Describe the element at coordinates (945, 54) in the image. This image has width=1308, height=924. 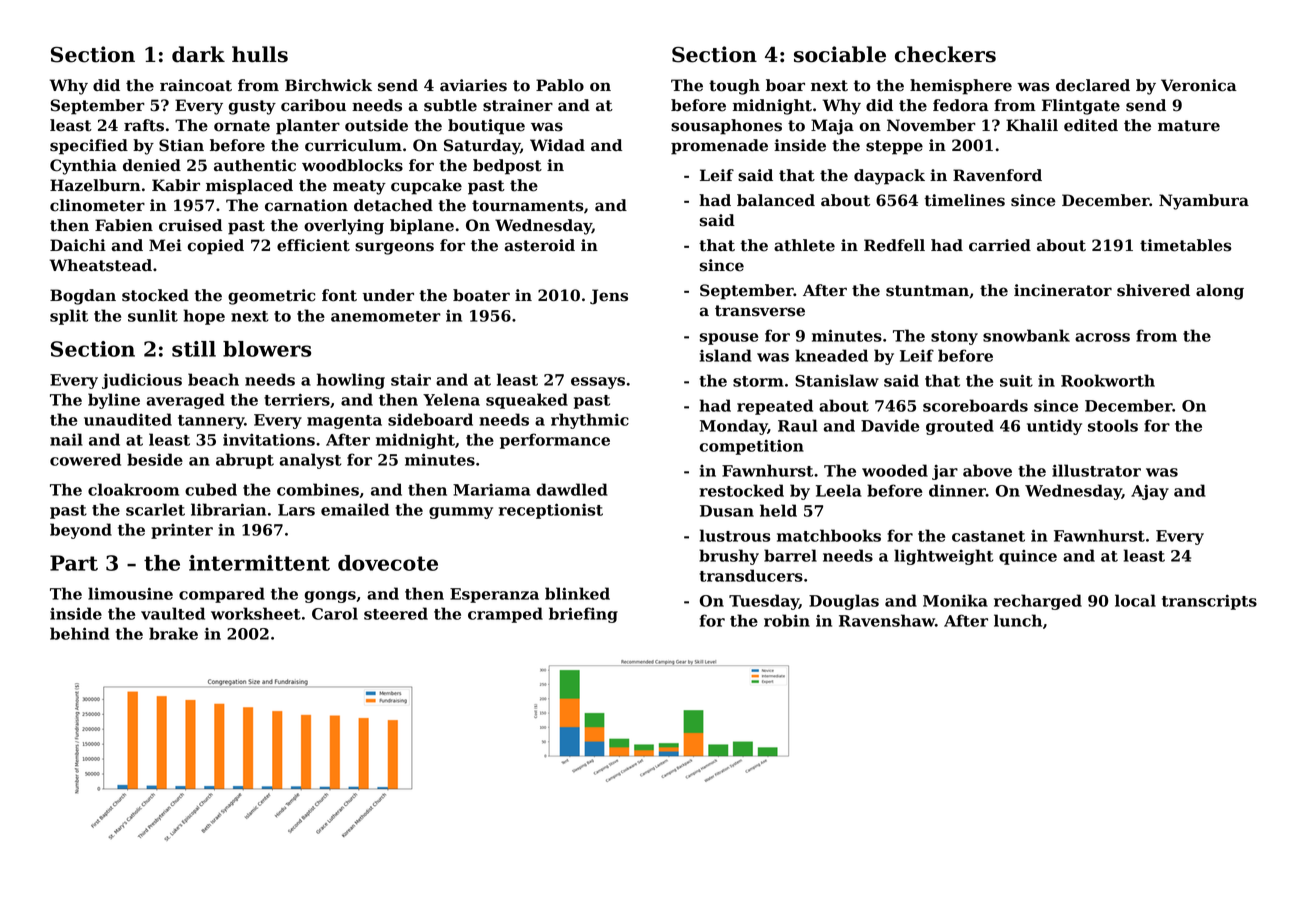
I see `checkers` at that location.
